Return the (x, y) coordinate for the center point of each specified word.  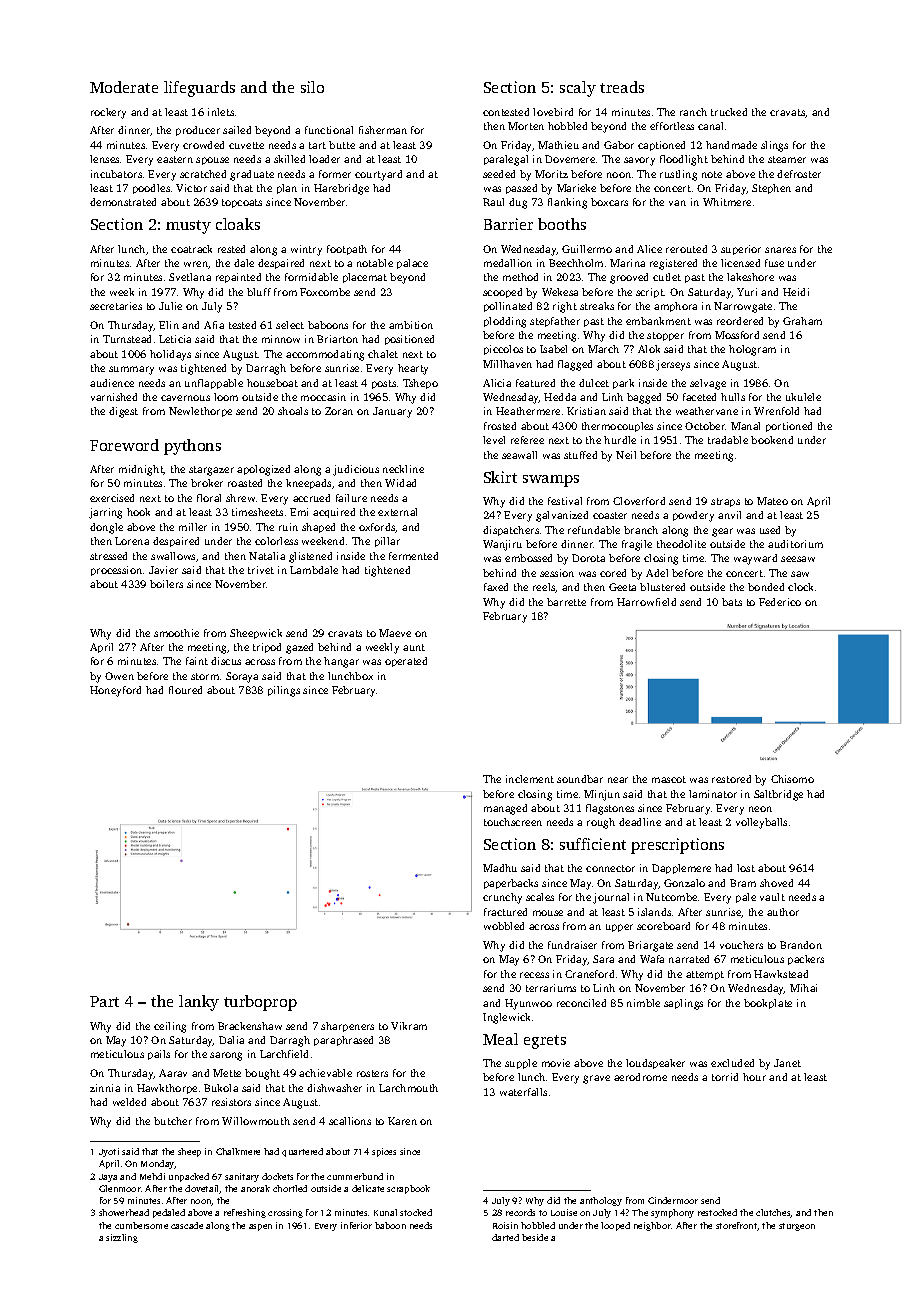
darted (505, 1237)
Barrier (508, 224)
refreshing (245, 1213)
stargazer (211, 471)
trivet (261, 570)
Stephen (771, 189)
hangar (341, 662)
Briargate (650, 946)
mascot (669, 779)
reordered (740, 321)
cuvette (246, 145)
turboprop (260, 1003)
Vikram (409, 1026)
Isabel (553, 349)
